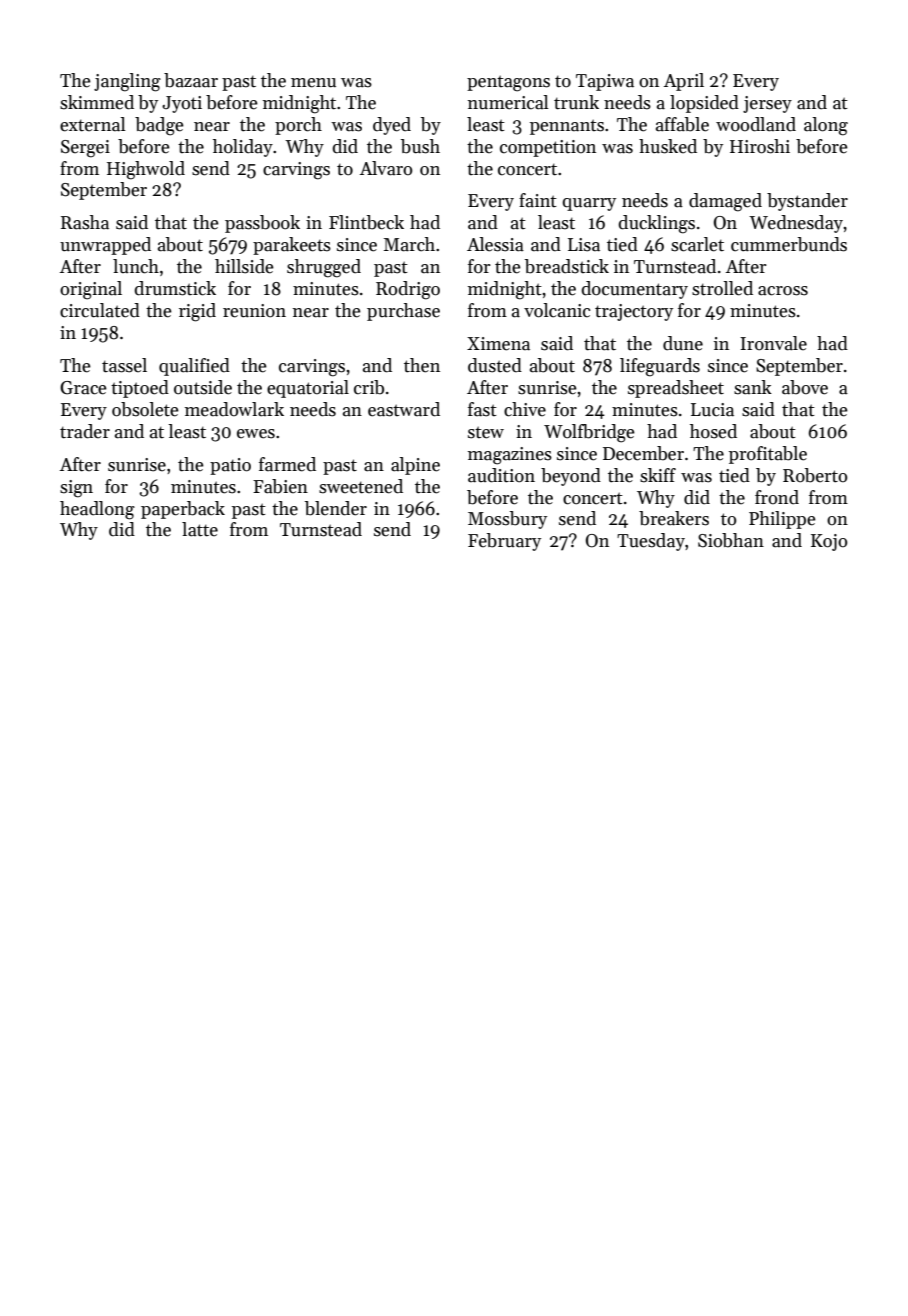  What do you see at coordinates (124, 365) in the image?
I see `tassel` at bounding box center [124, 365].
